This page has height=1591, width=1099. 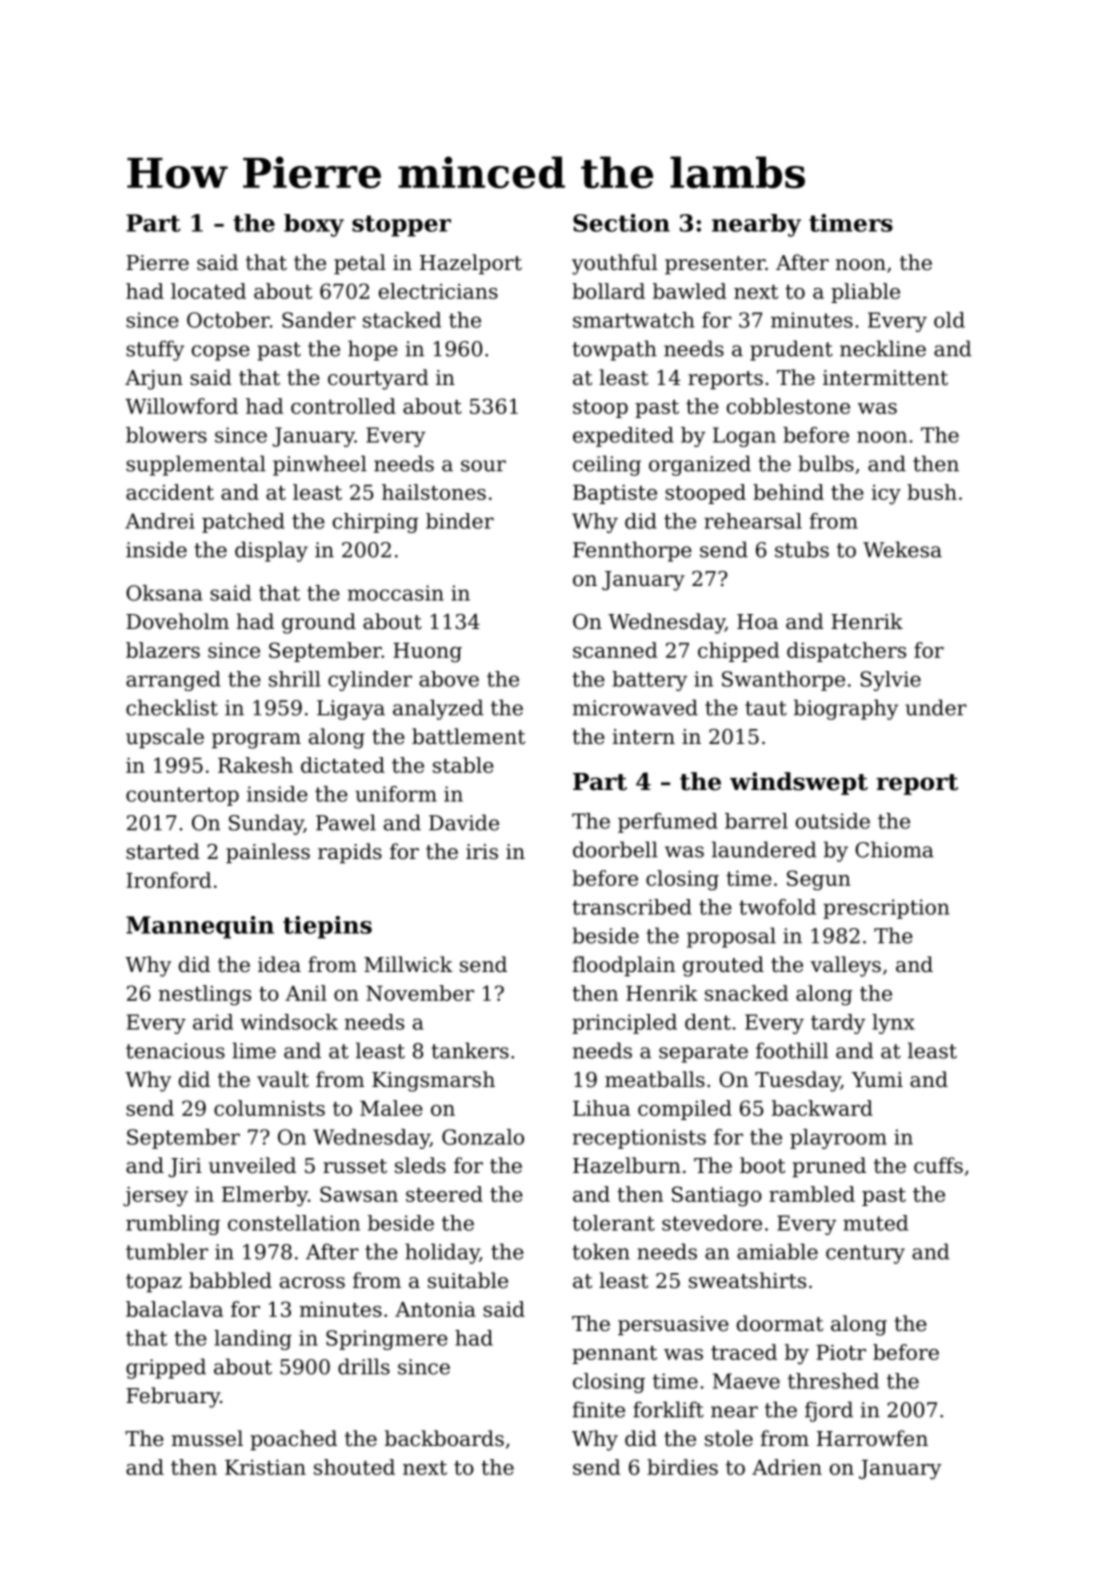 I want to click on bawled, so click(x=689, y=291).
